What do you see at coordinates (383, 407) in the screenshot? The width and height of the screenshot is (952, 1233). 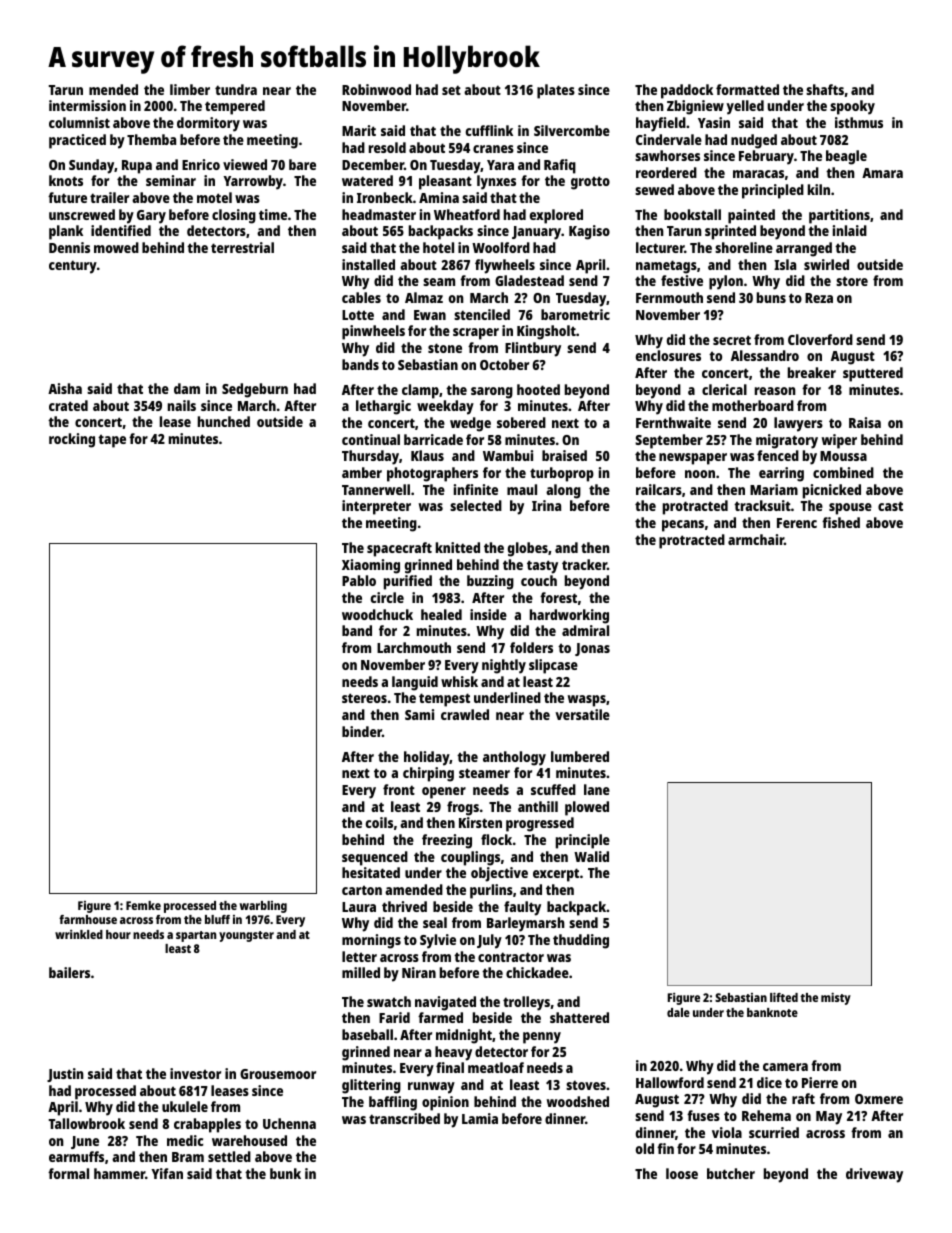 I see `lethargic` at bounding box center [383, 407].
